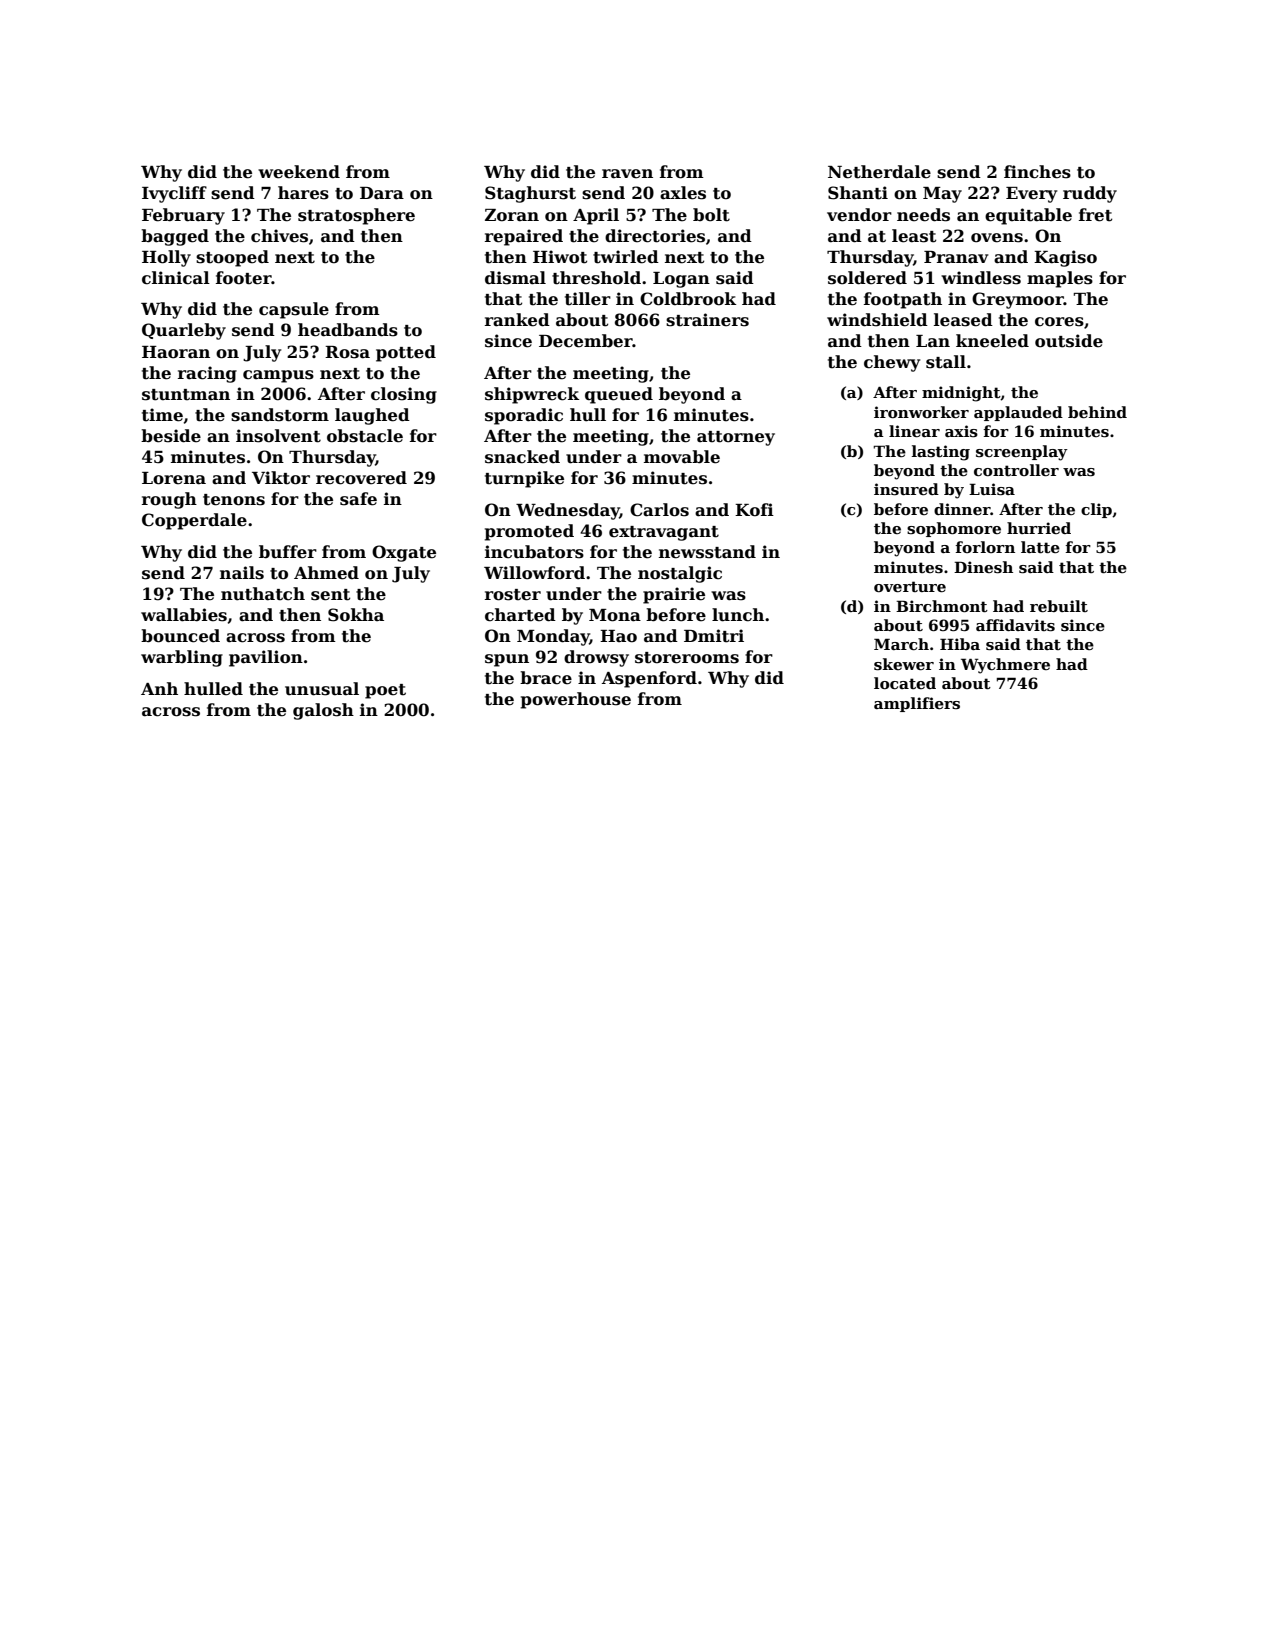 Image resolution: width=1269 pixels, height=1643 pixels. Describe the element at coordinates (507, 660) in the screenshot. I see `spun` at that location.
